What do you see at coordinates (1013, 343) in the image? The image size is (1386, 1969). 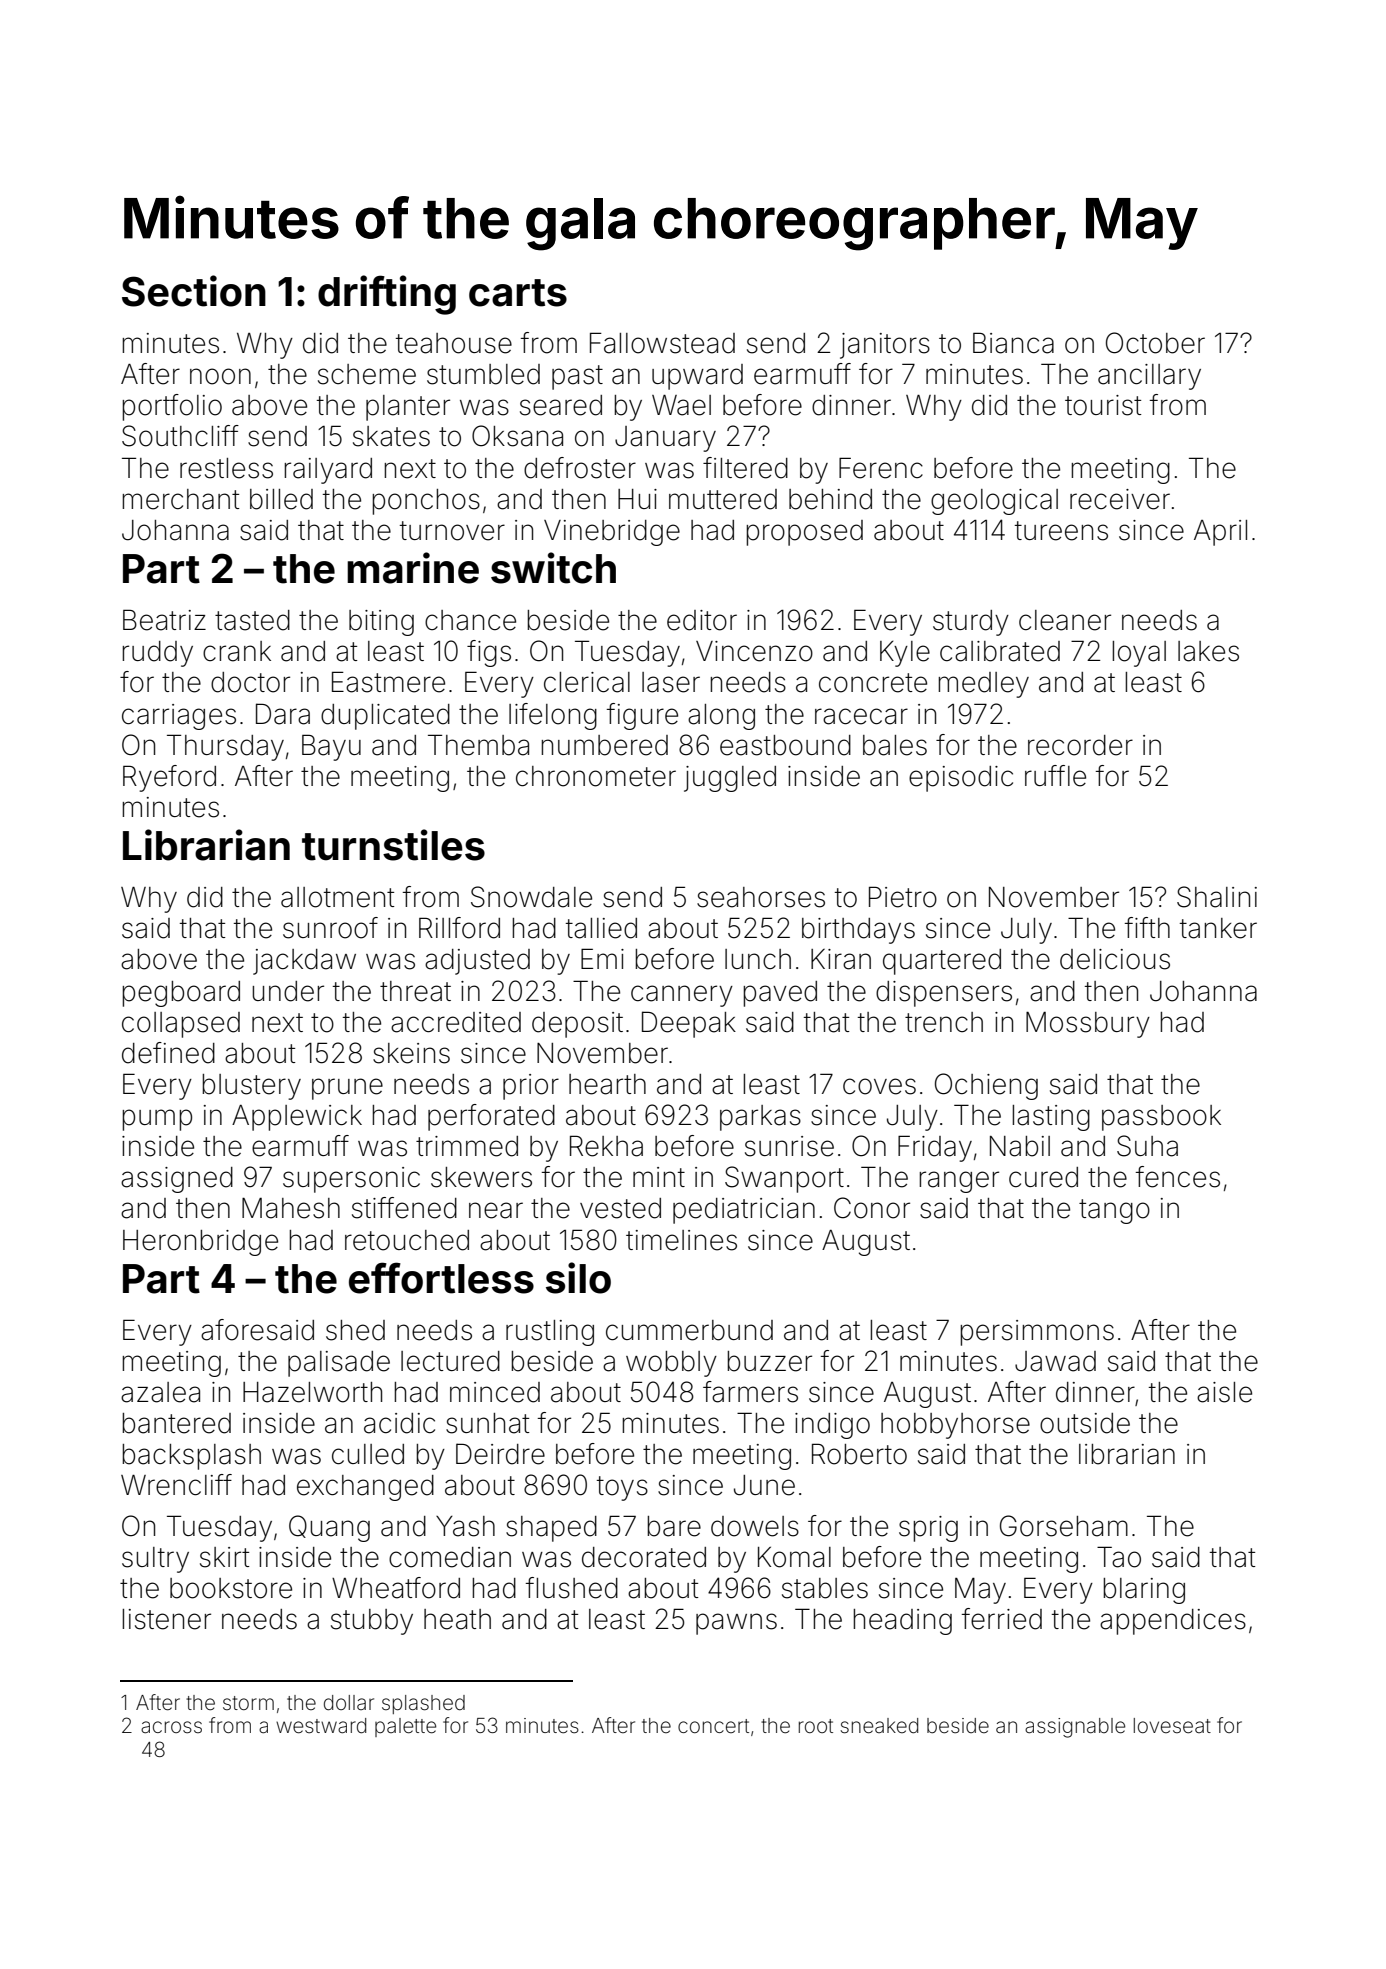 I see `Bianca` at bounding box center [1013, 343].
